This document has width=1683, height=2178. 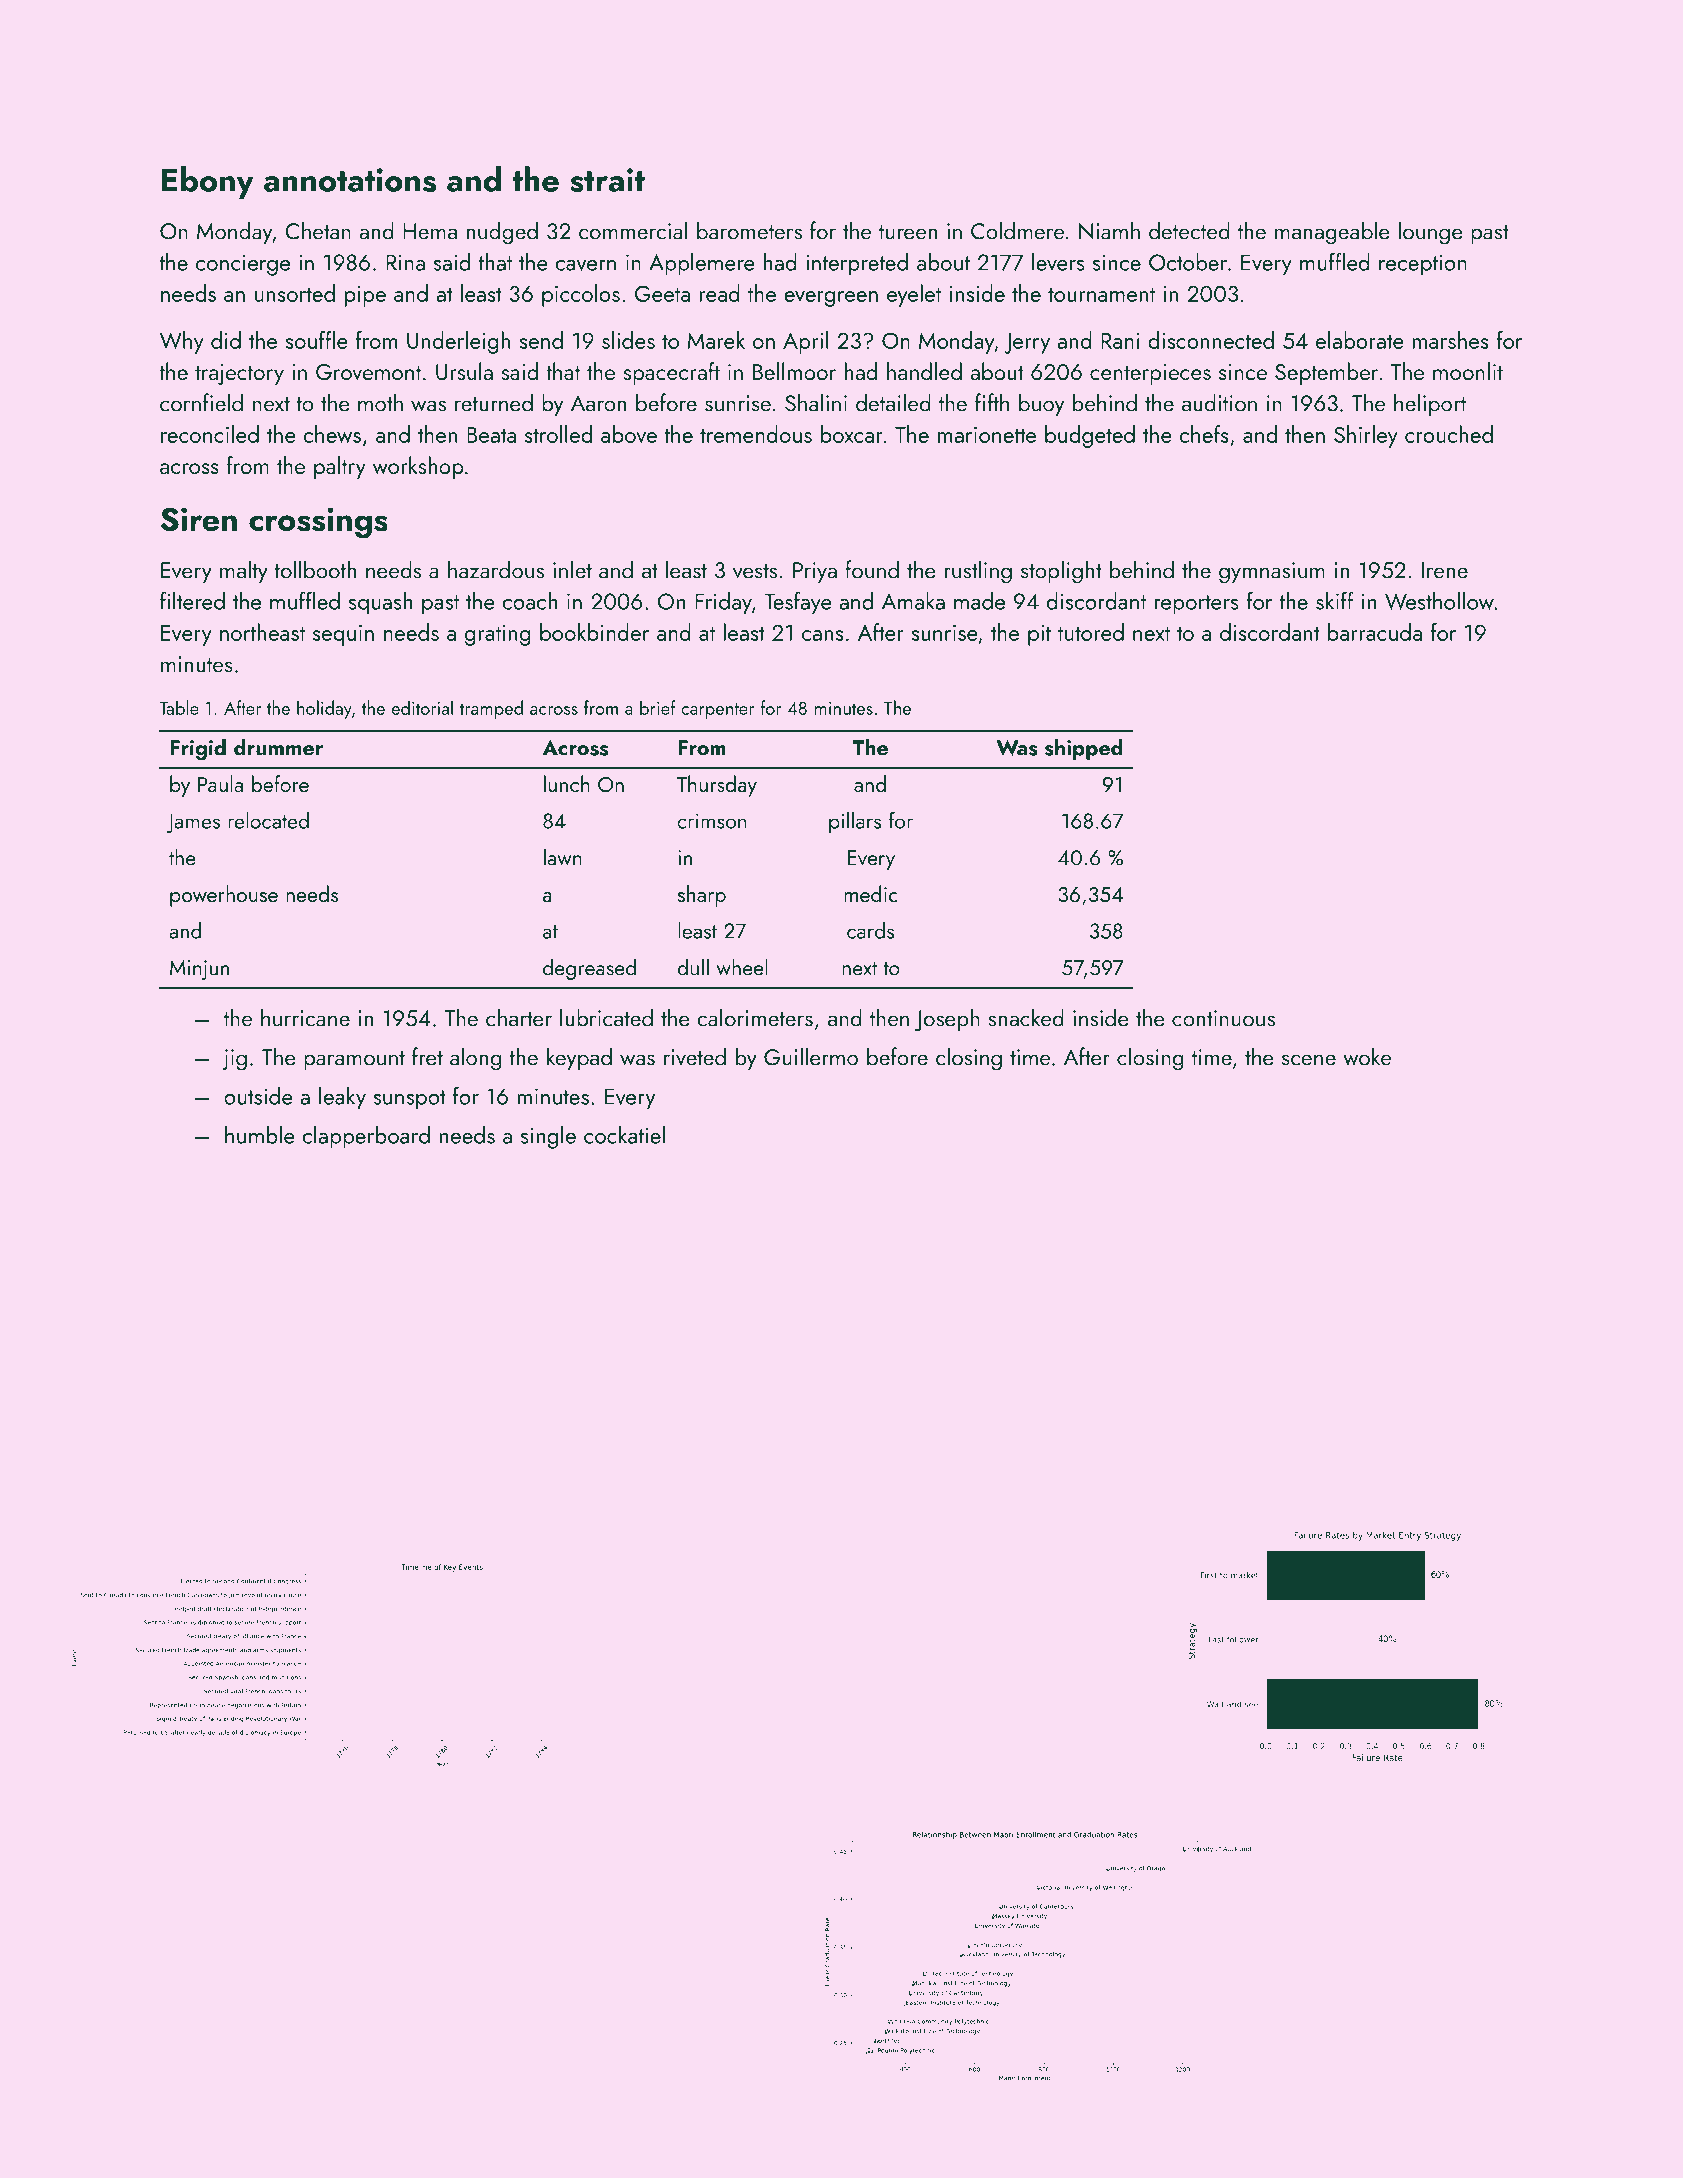 What do you see at coordinates (717, 711) in the document?
I see `carpenter` at bounding box center [717, 711].
